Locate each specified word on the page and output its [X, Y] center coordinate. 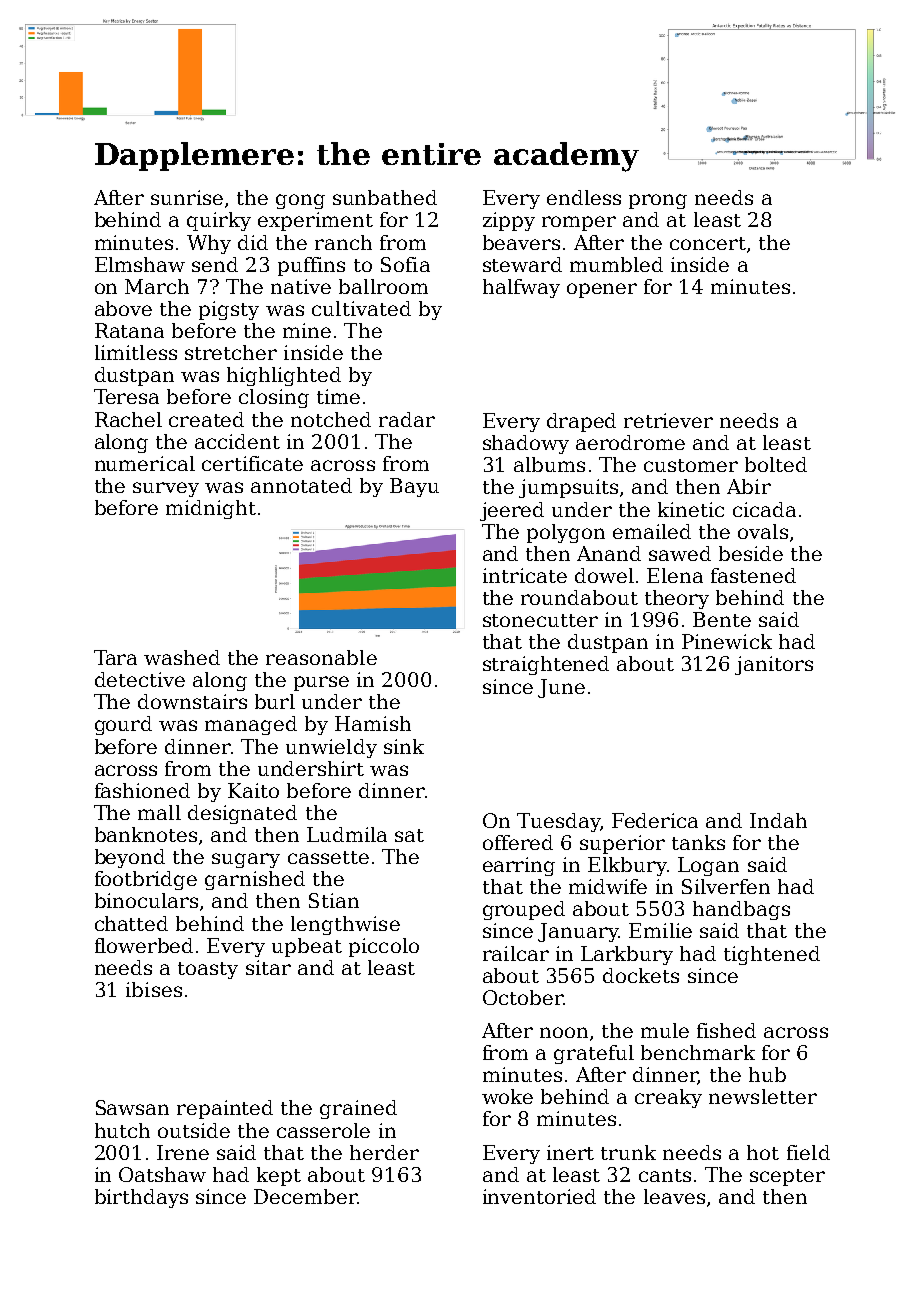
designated [242, 814]
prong [658, 201]
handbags [741, 910]
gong [300, 201]
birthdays [141, 1198]
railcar [516, 953]
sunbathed [385, 197]
